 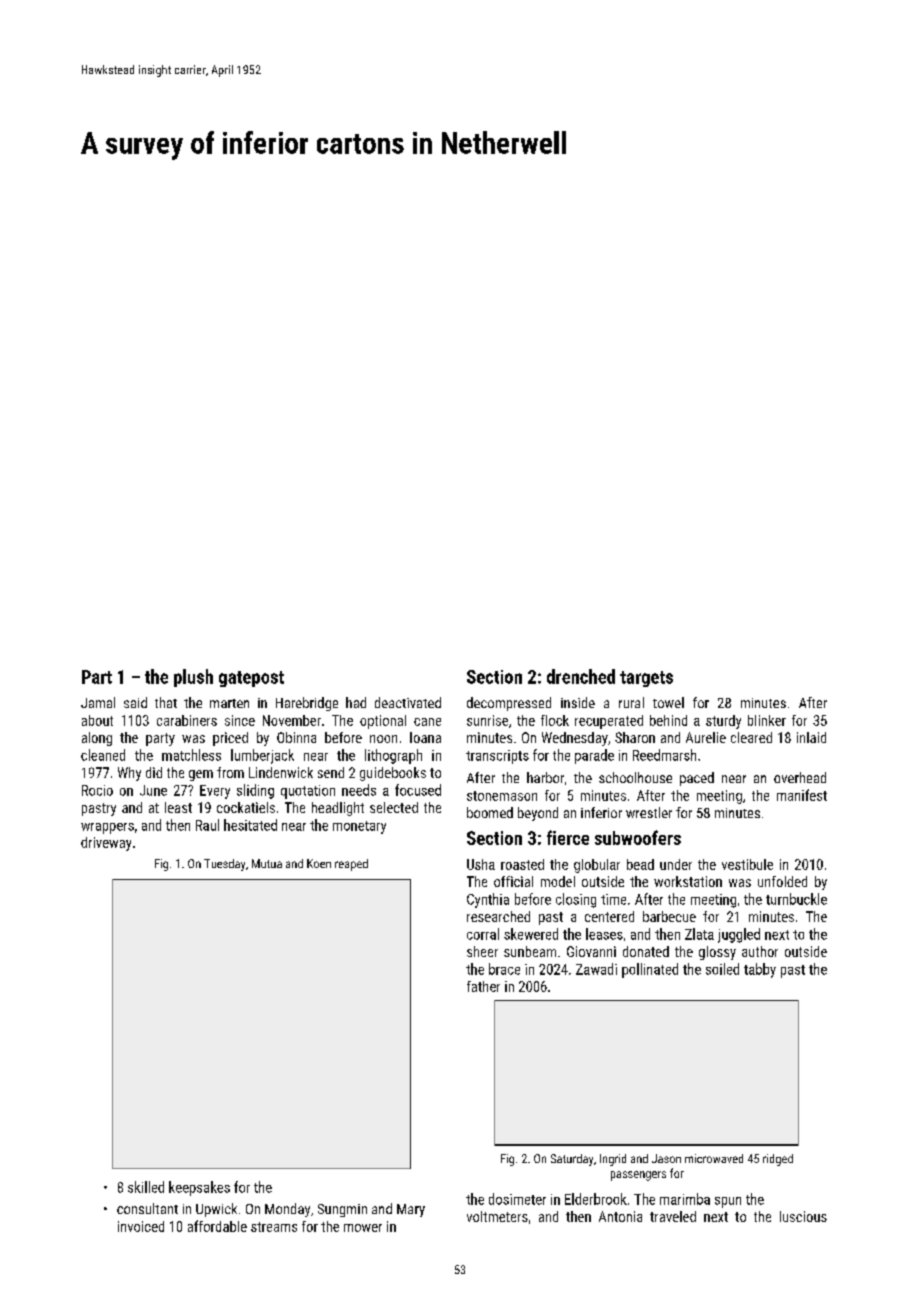 I want to click on blinker, so click(x=767, y=720).
